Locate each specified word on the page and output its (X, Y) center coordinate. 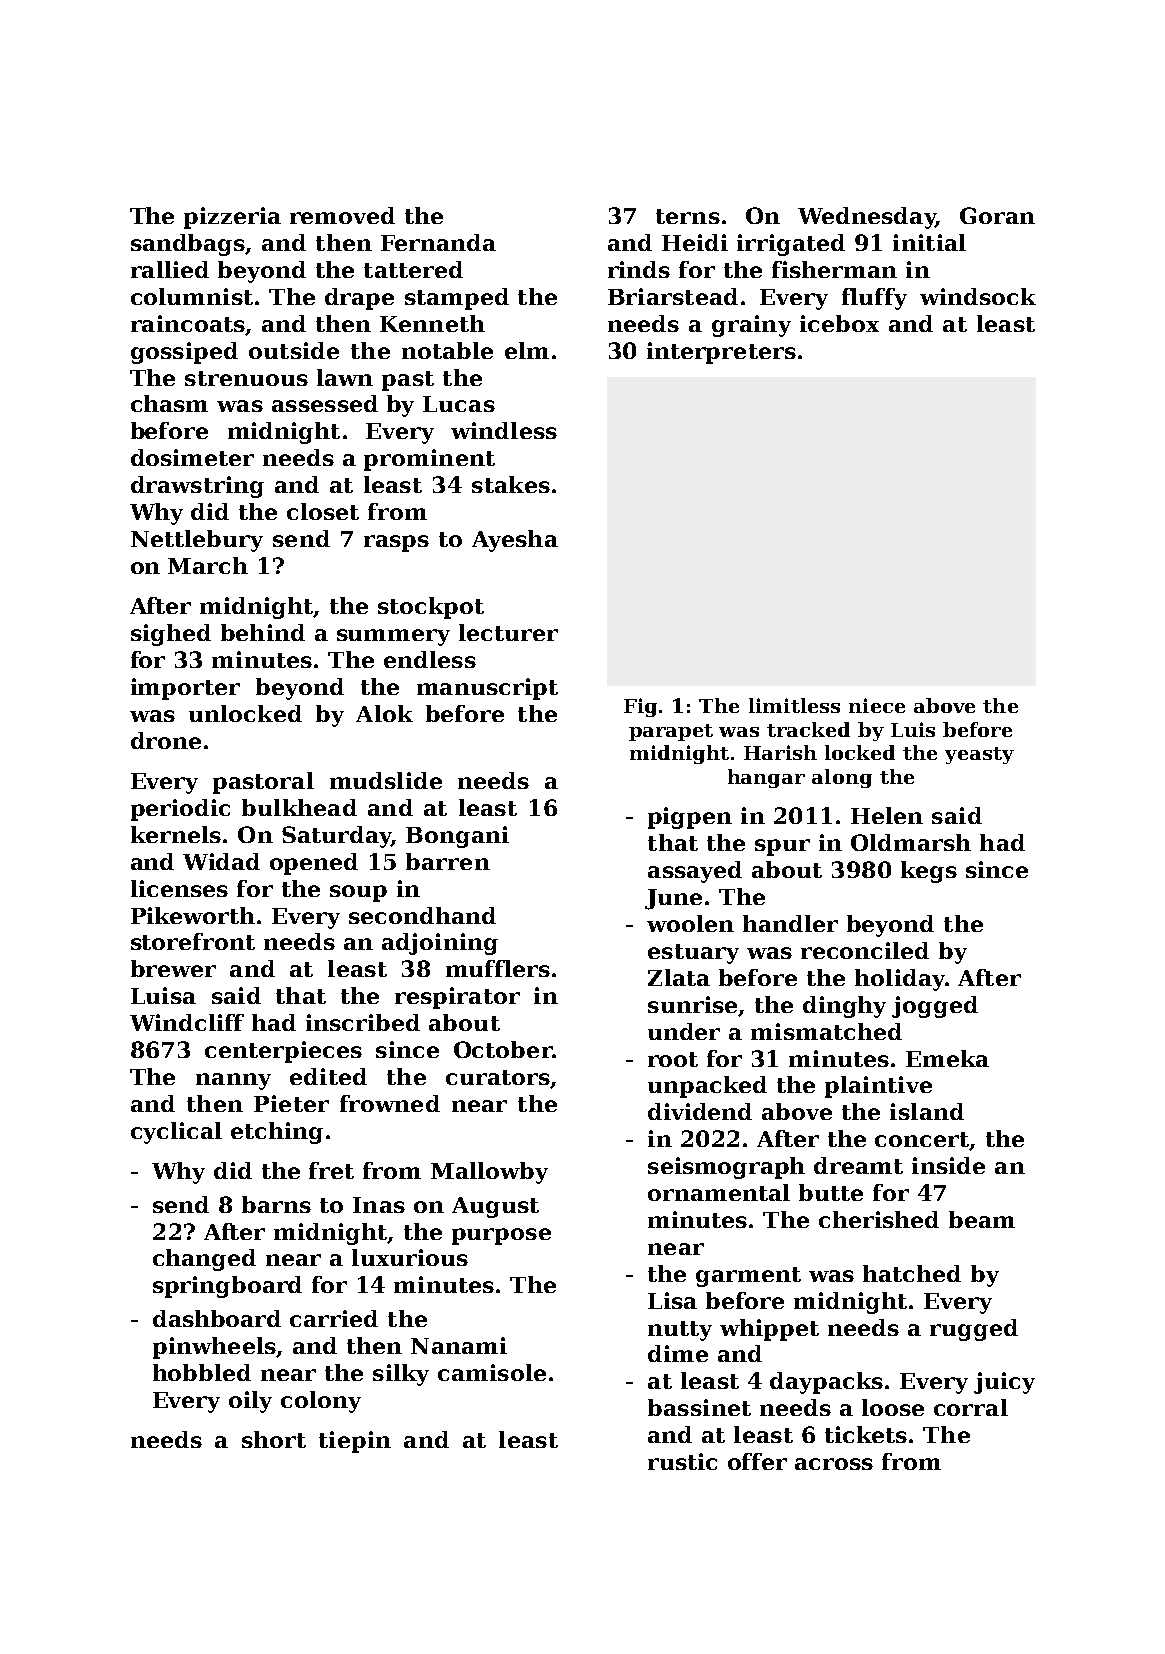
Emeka (947, 1058)
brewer (173, 968)
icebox (839, 323)
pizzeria (232, 218)
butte (831, 1192)
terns (688, 216)
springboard (227, 1287)
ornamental (719, 1192)
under (684, 1031)
